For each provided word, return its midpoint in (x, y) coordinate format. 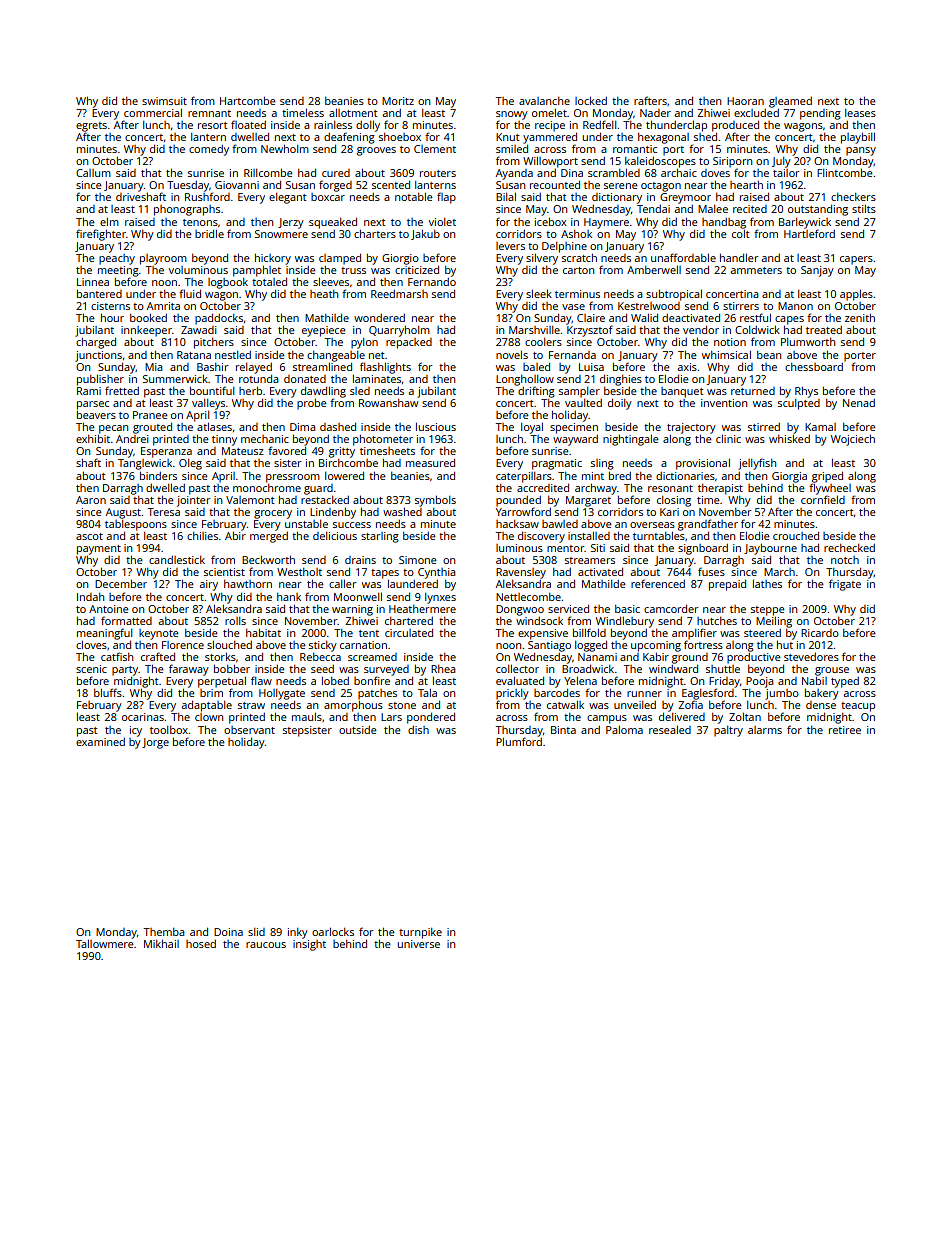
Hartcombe (248, 100)
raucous (266, 945)
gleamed (790, 102)
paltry (728, 731)
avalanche (544, 101)
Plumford (519, 741)
